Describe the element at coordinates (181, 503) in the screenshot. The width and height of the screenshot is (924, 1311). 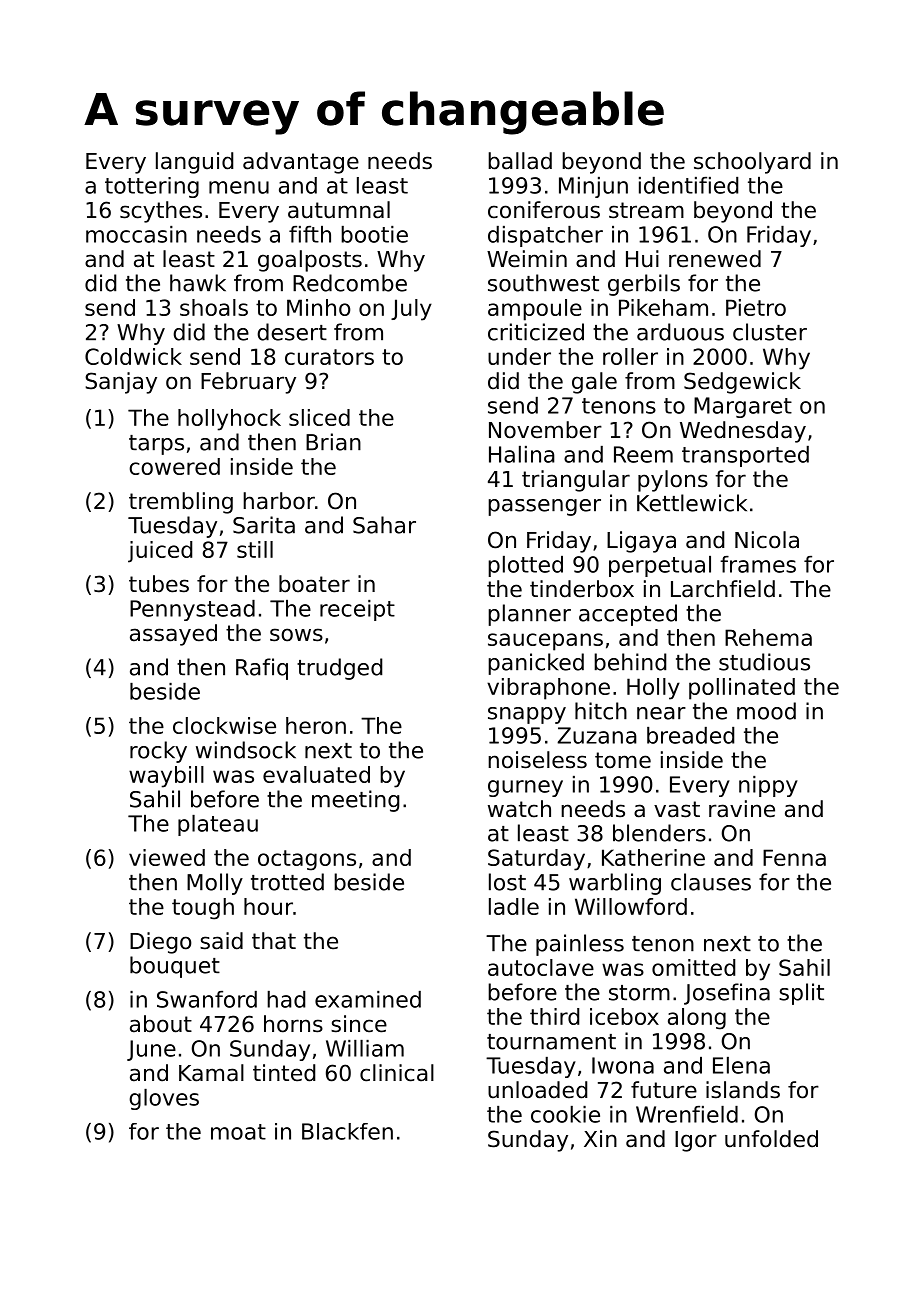
I see `trembling` at that location.
